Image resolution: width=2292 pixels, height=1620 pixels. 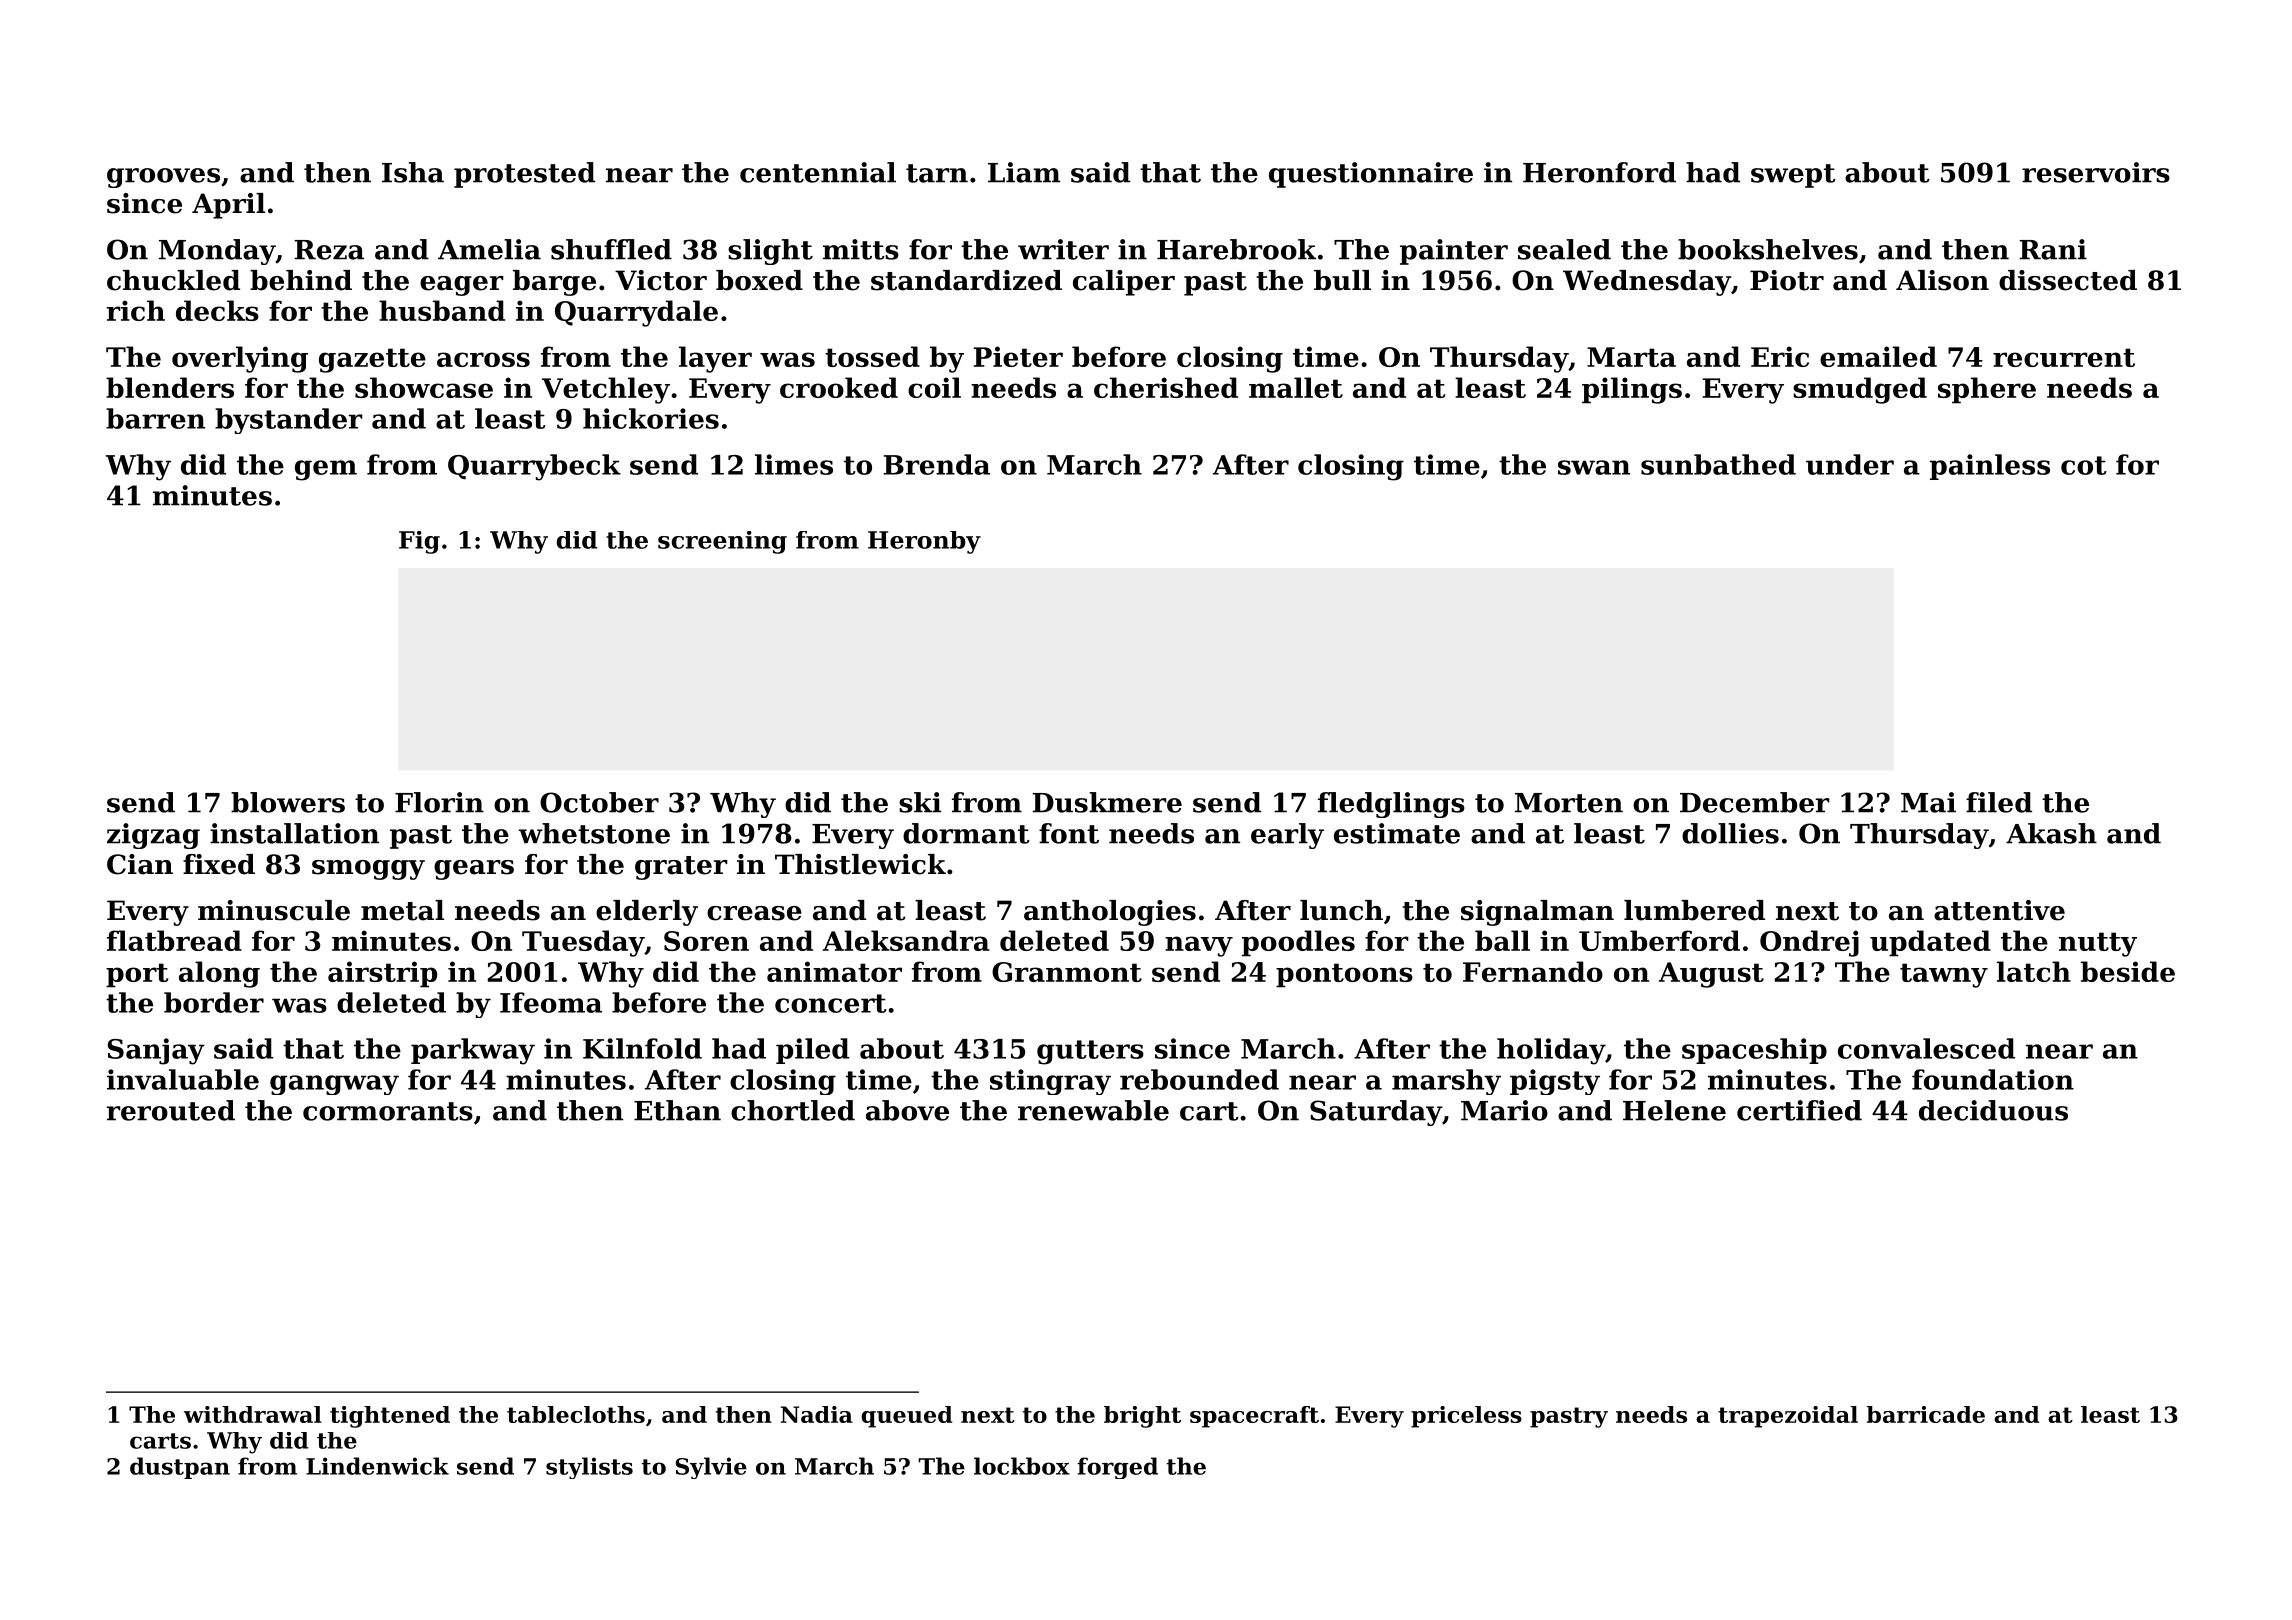 What do you see at coordinates (253, 1414) in the screenshot?
I see `withdrawal` at bounding box center [253, 1414].
